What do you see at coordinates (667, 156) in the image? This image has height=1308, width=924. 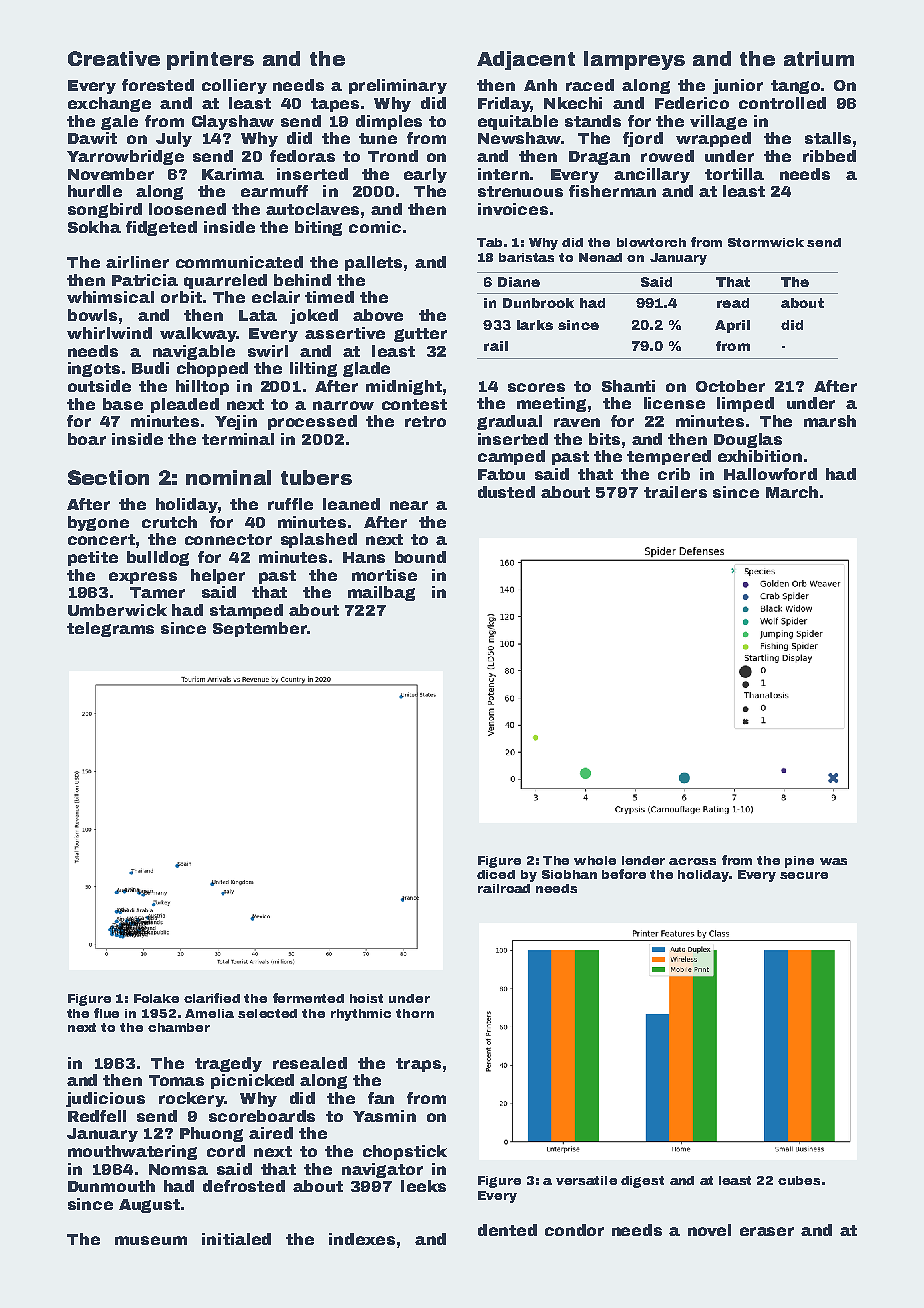 I see `rowed` at bounding box center [667, 156].
